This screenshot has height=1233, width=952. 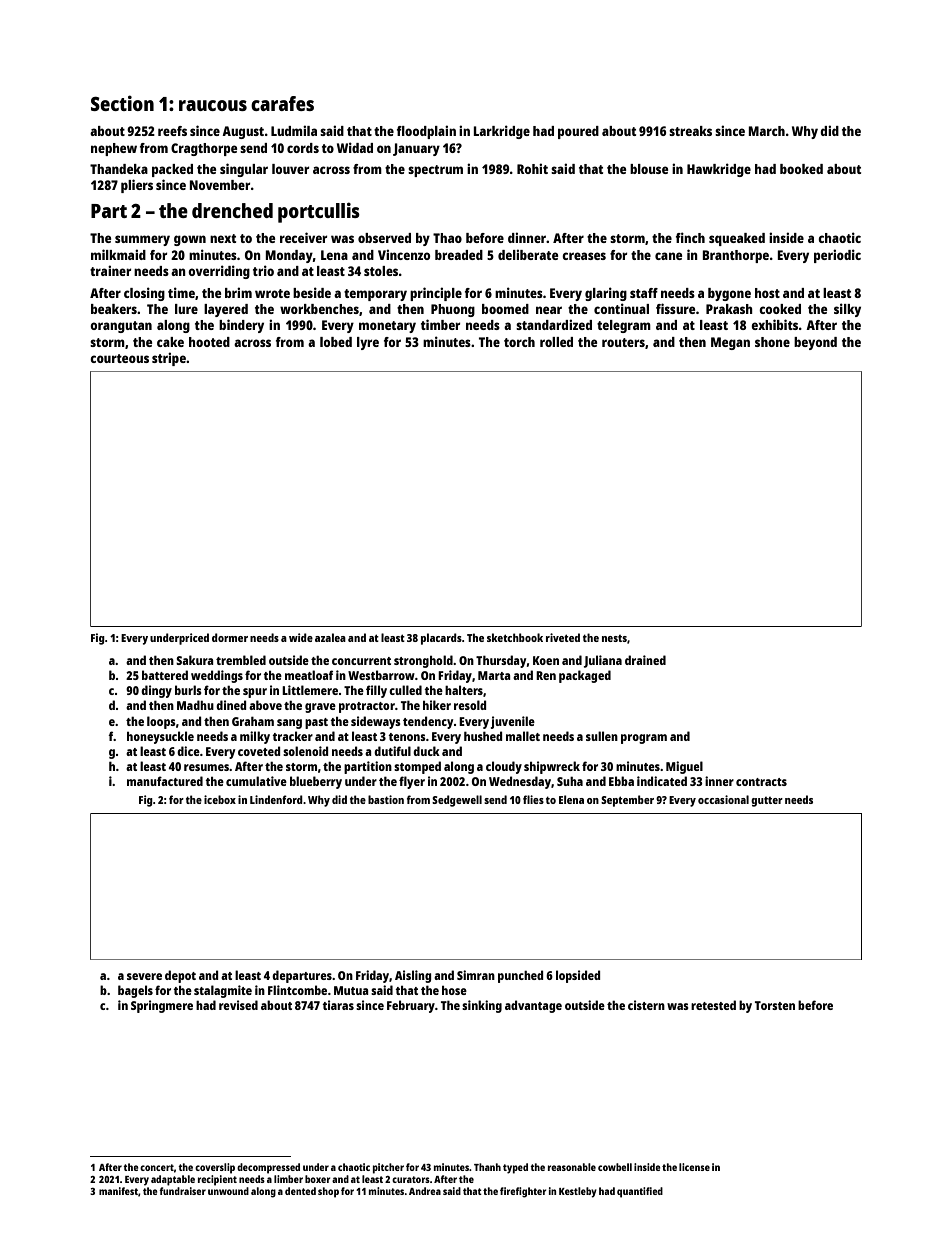 What do you see at coordinates (501, 132) in the screenshot?
I see `Larkridge` at bounding box center [501, 132].
